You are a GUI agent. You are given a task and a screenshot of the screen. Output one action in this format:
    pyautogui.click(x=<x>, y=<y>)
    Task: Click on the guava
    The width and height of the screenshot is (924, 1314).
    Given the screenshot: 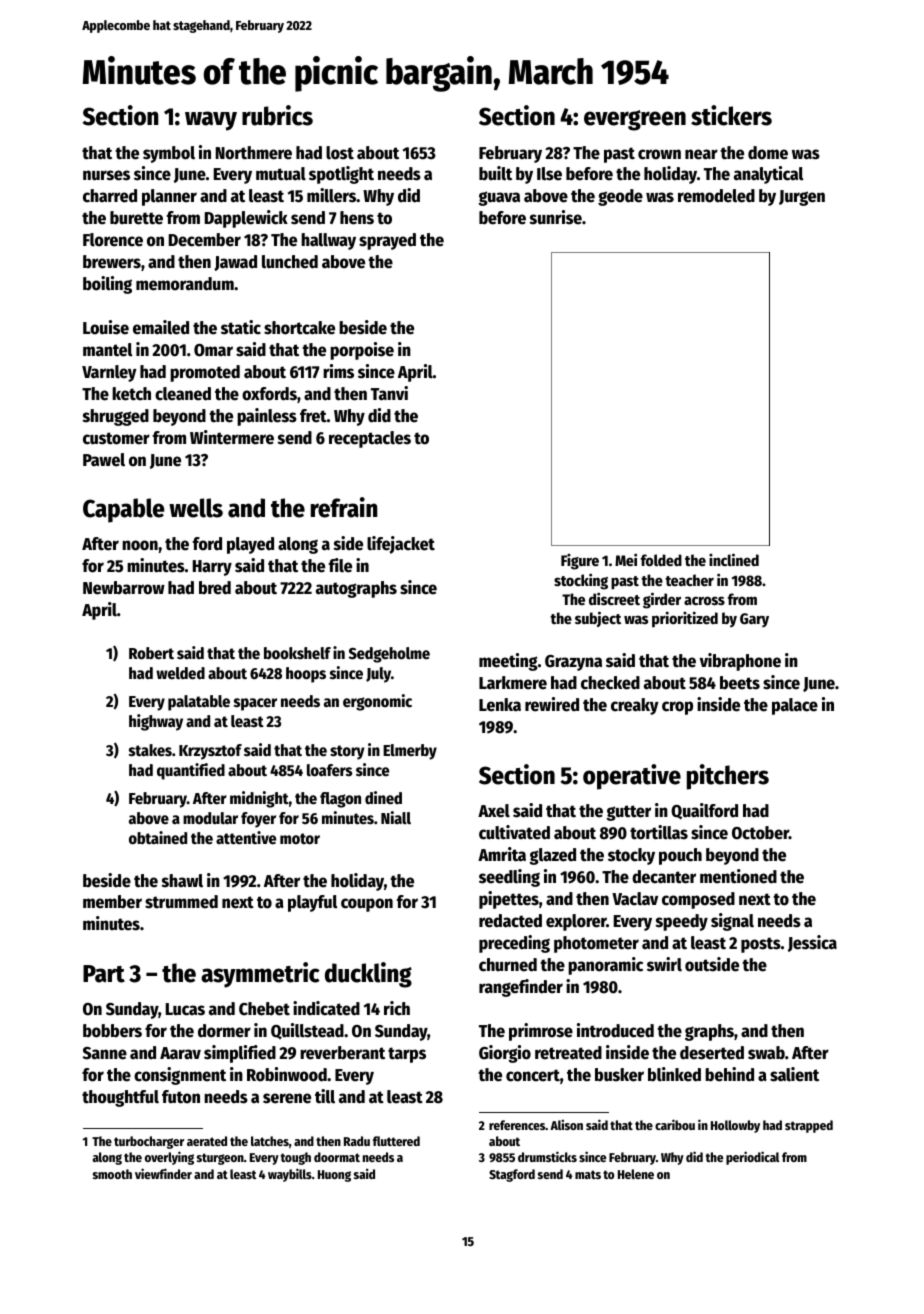 What is the action you would take?
    pyautogui.click(x=499, y=198)
